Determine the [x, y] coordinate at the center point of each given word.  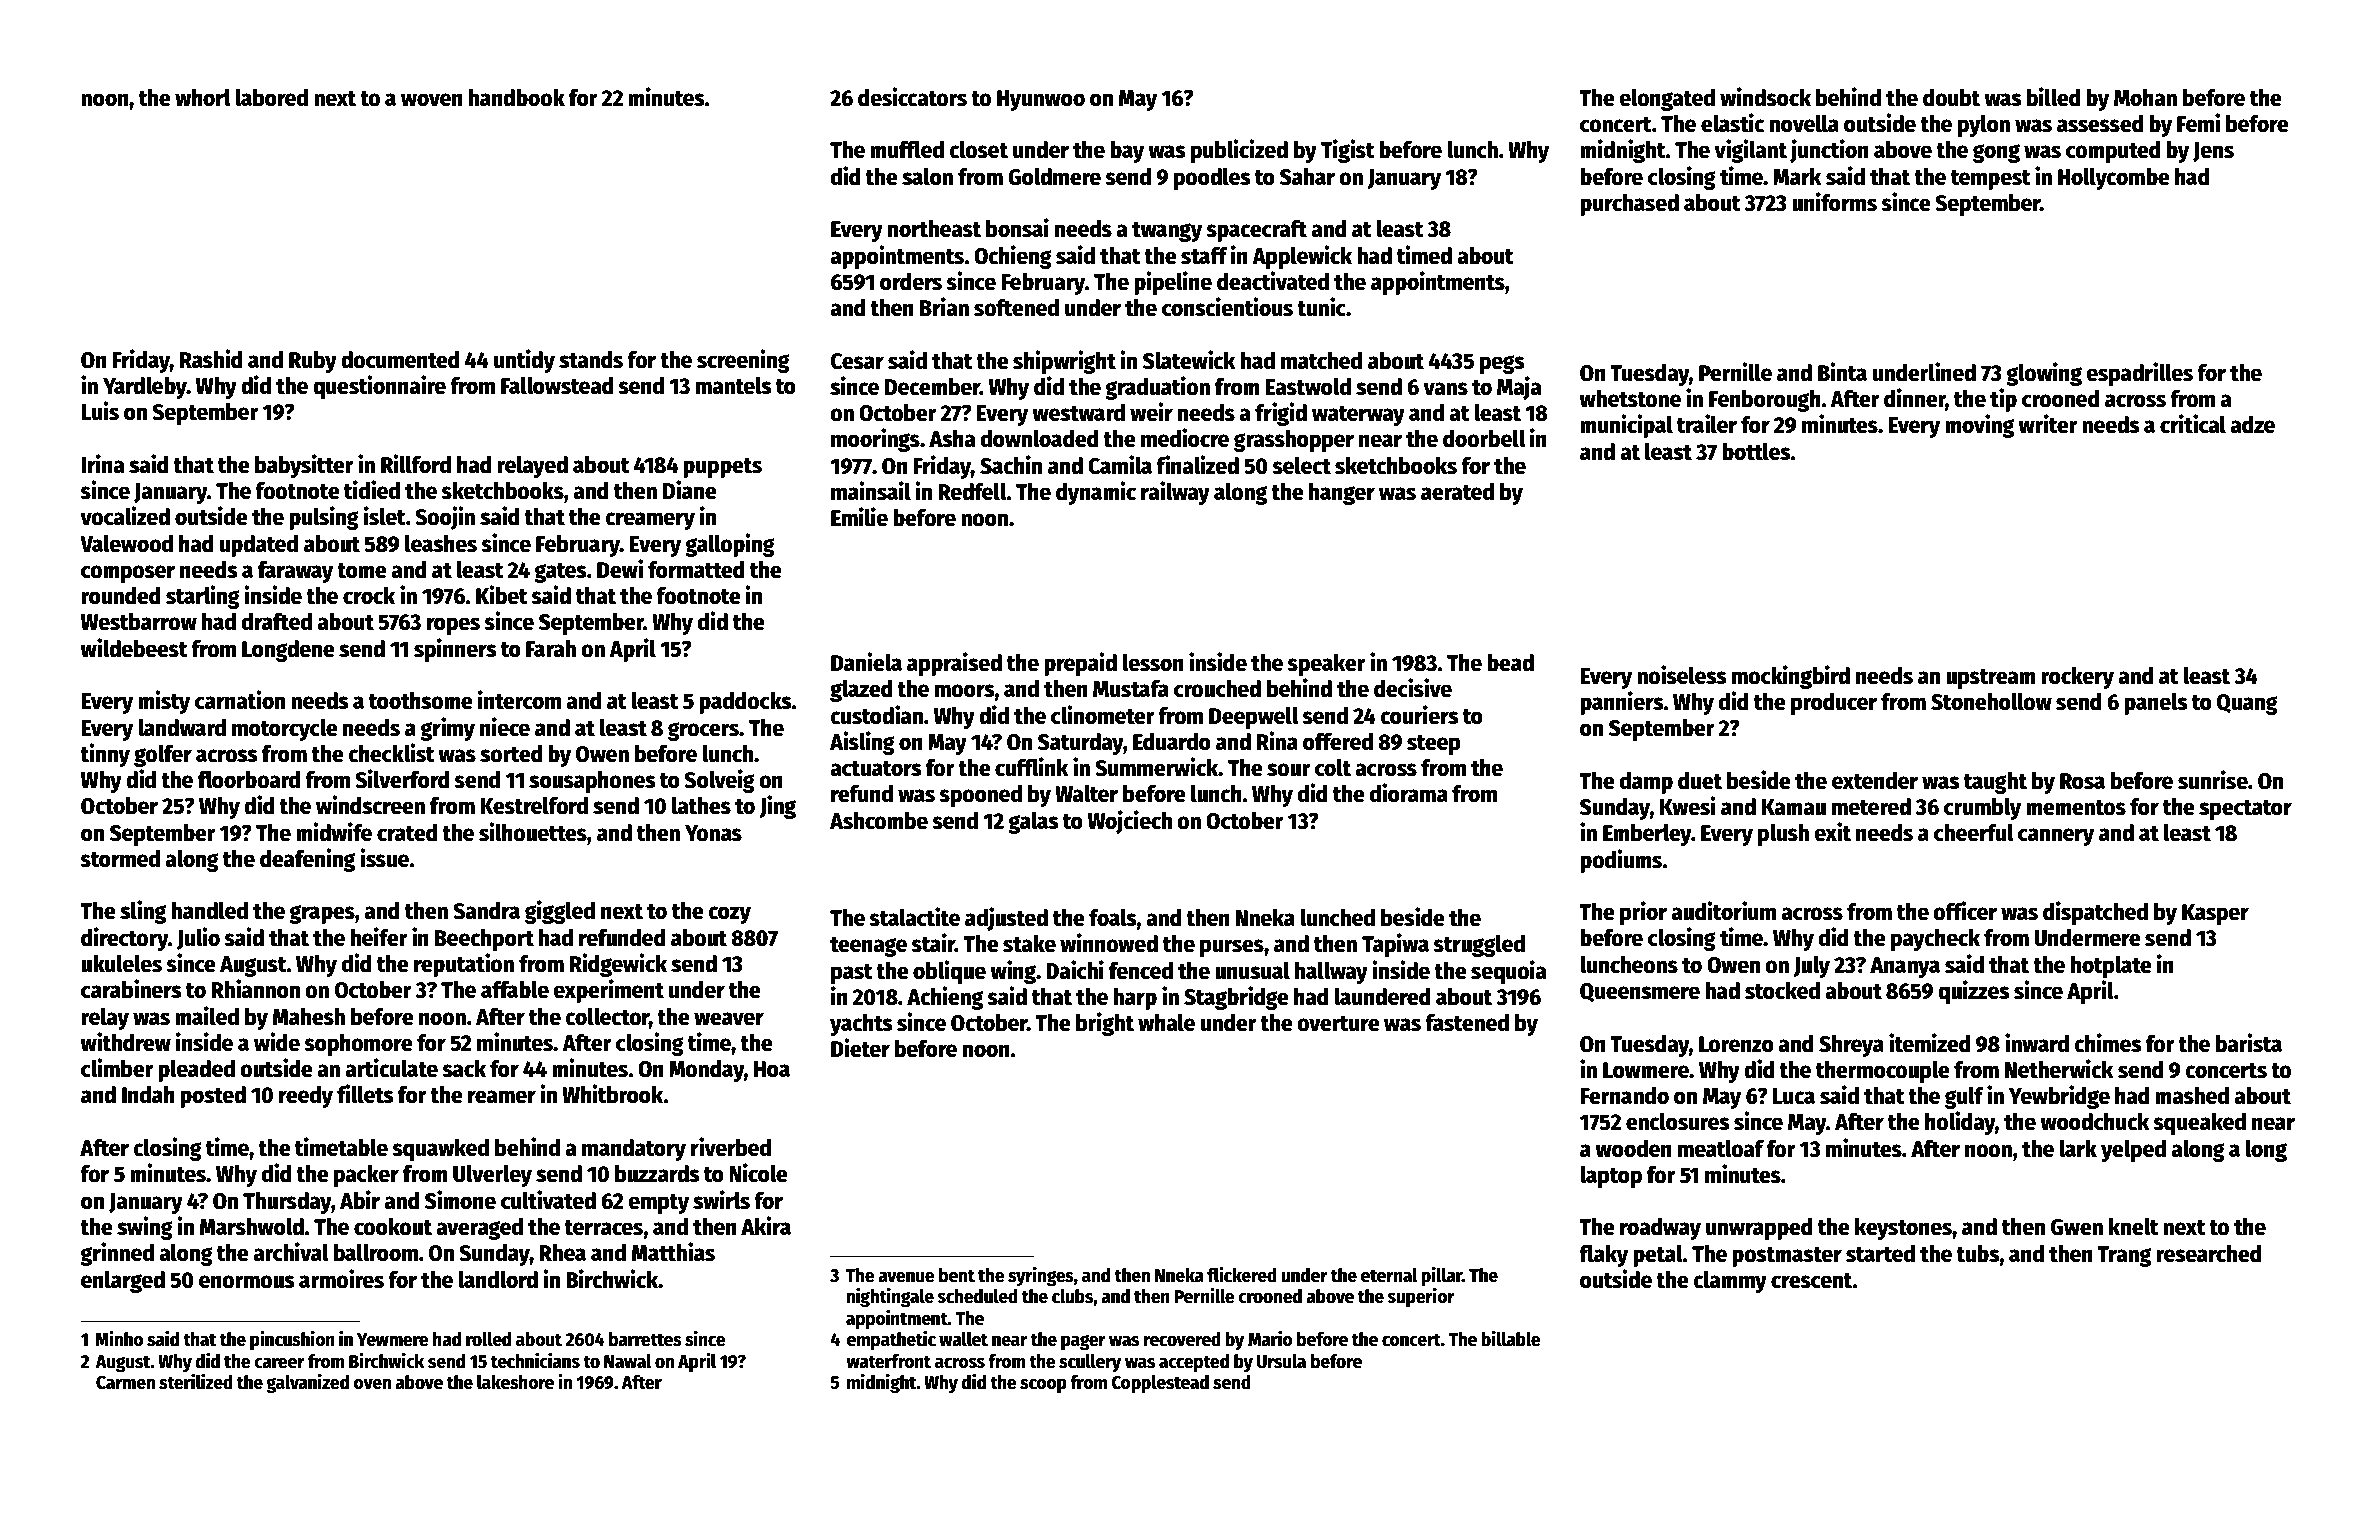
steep [1434, 745]
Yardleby [145, 387]
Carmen [125, 1383]
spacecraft [1256, 231]
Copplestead [1160, 1384]
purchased [1629, 205]
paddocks [745, 703]
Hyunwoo [1041, 100]
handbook [517, 98]
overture [1338, 1024]
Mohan [2145, 98]
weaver [729, 1019]
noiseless [1682, 675]
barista [2249, 1043]
